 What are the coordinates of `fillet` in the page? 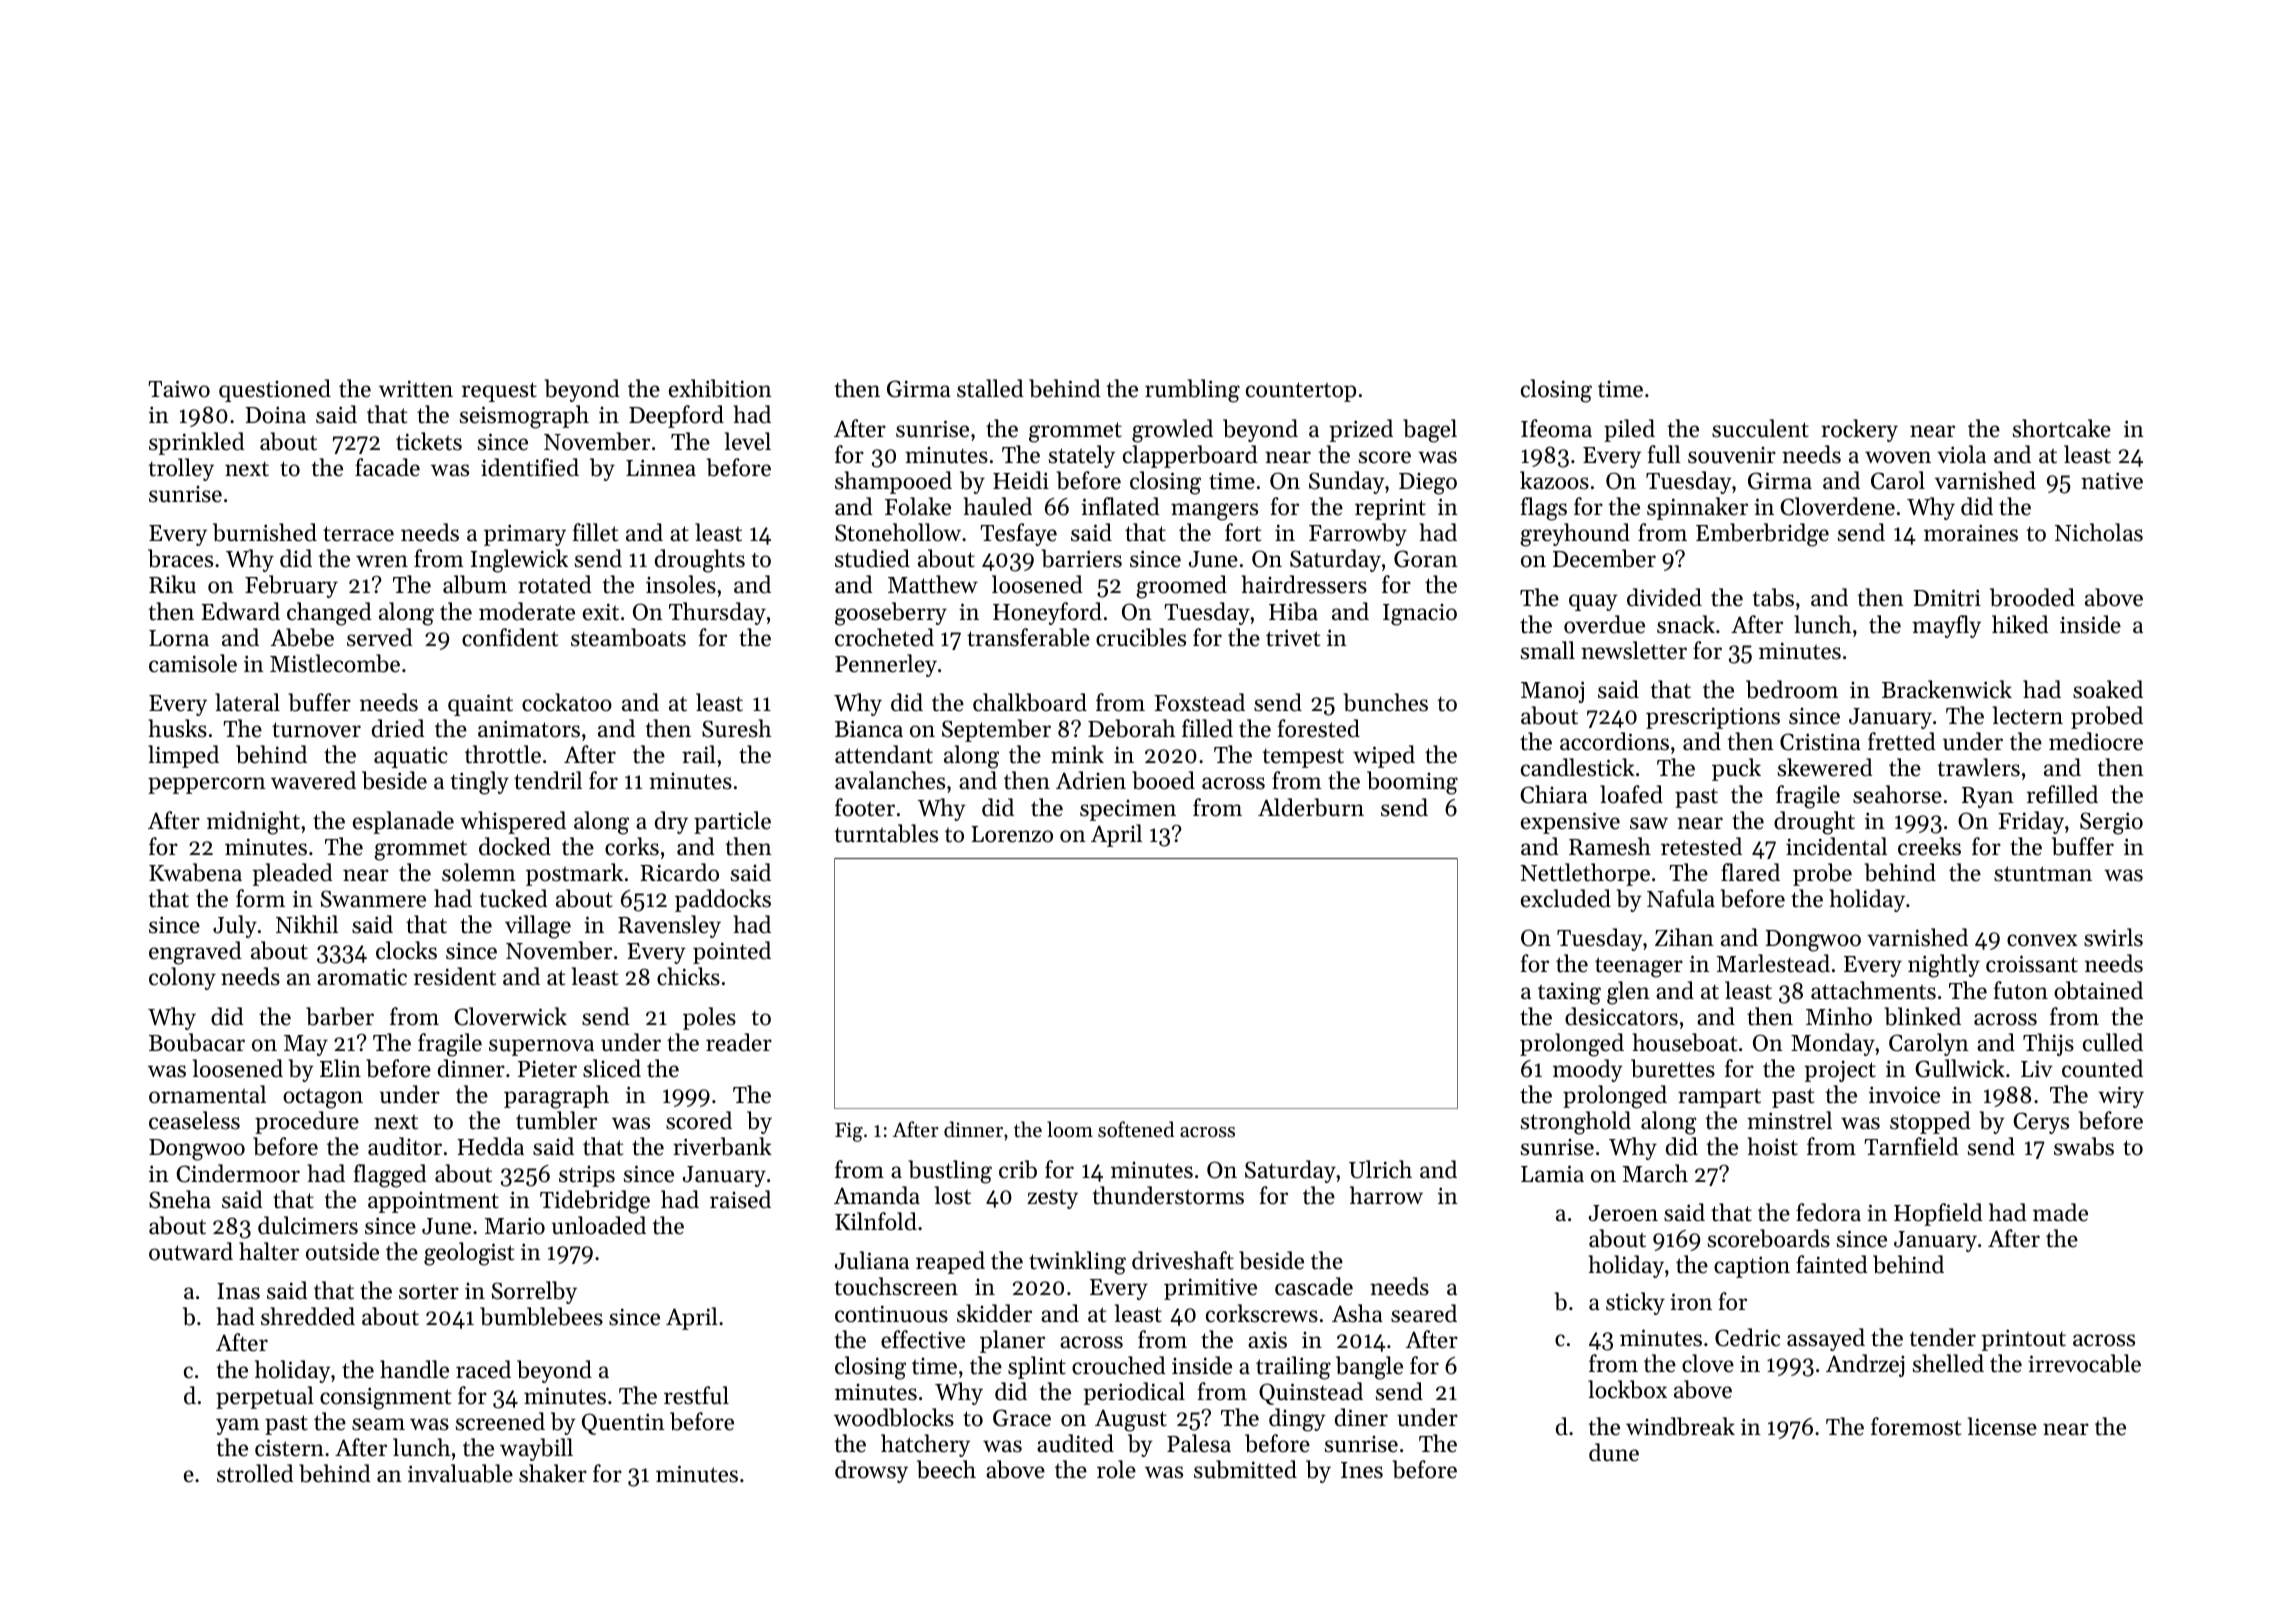 It's located at (595, 532).
